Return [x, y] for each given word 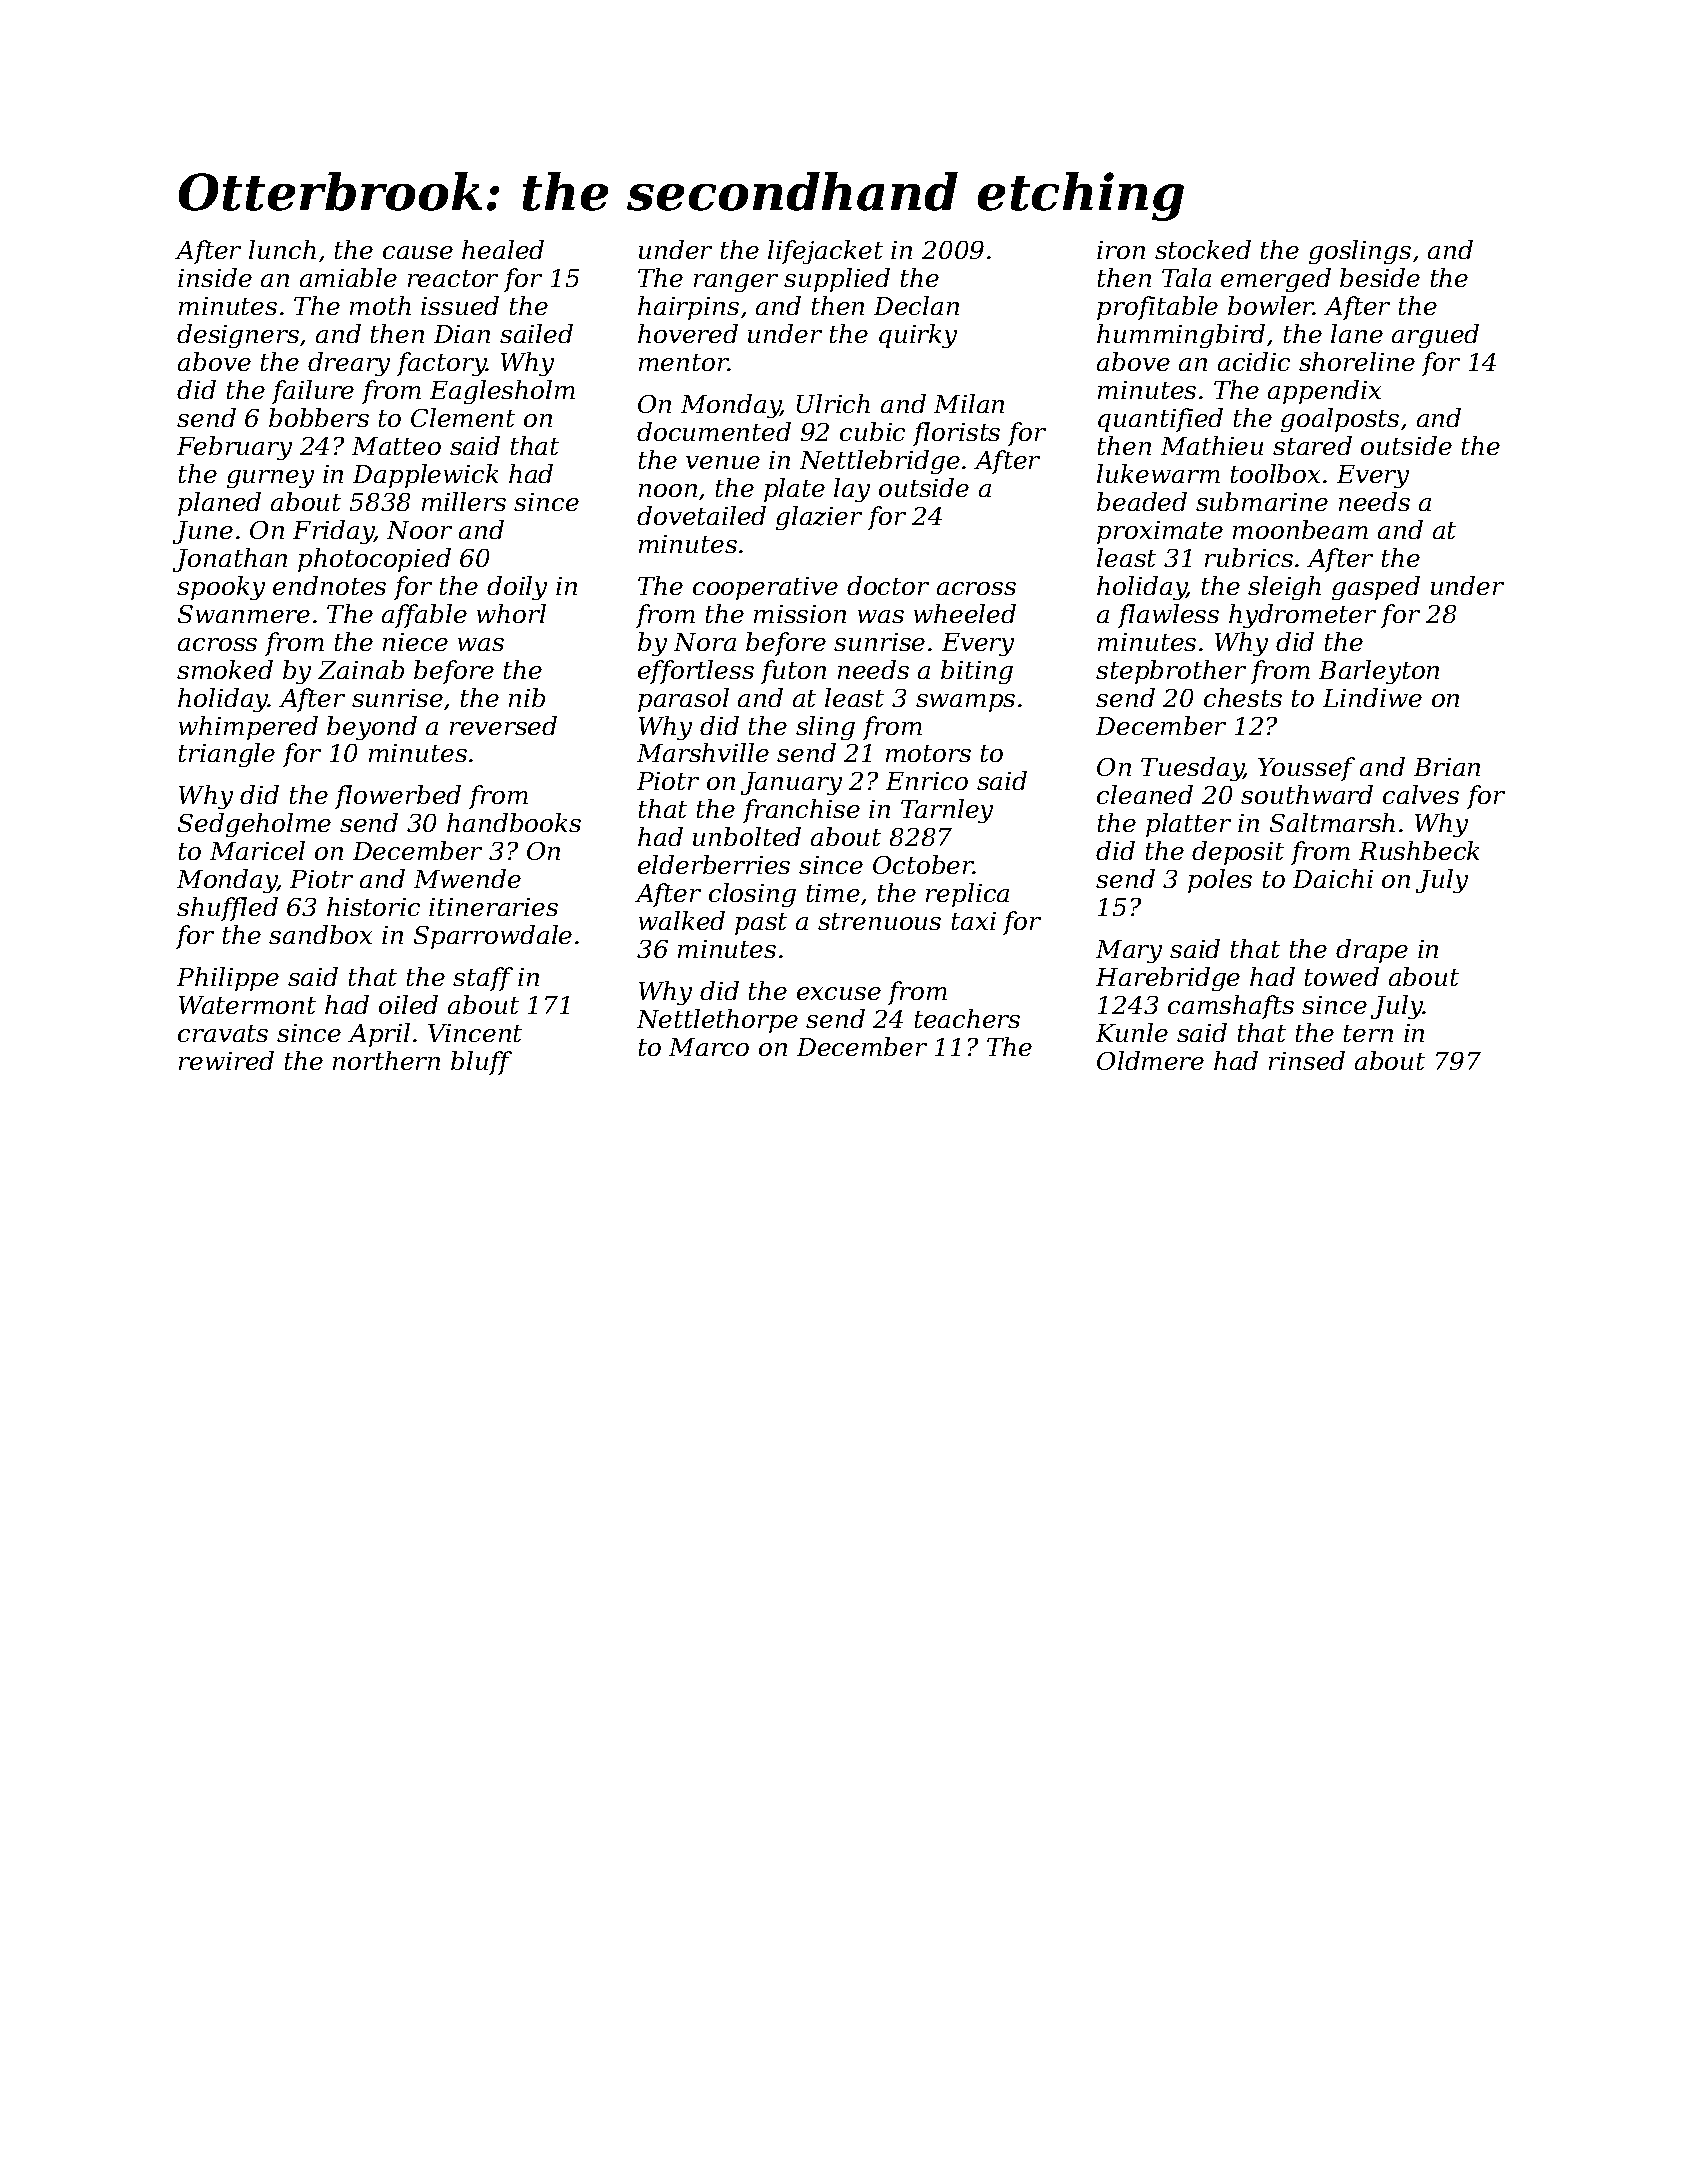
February [234, 448]
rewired [226, 1060]
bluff [481, 1063]
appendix [1324, 392]
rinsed [1307, 1060]
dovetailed [701, 515]
